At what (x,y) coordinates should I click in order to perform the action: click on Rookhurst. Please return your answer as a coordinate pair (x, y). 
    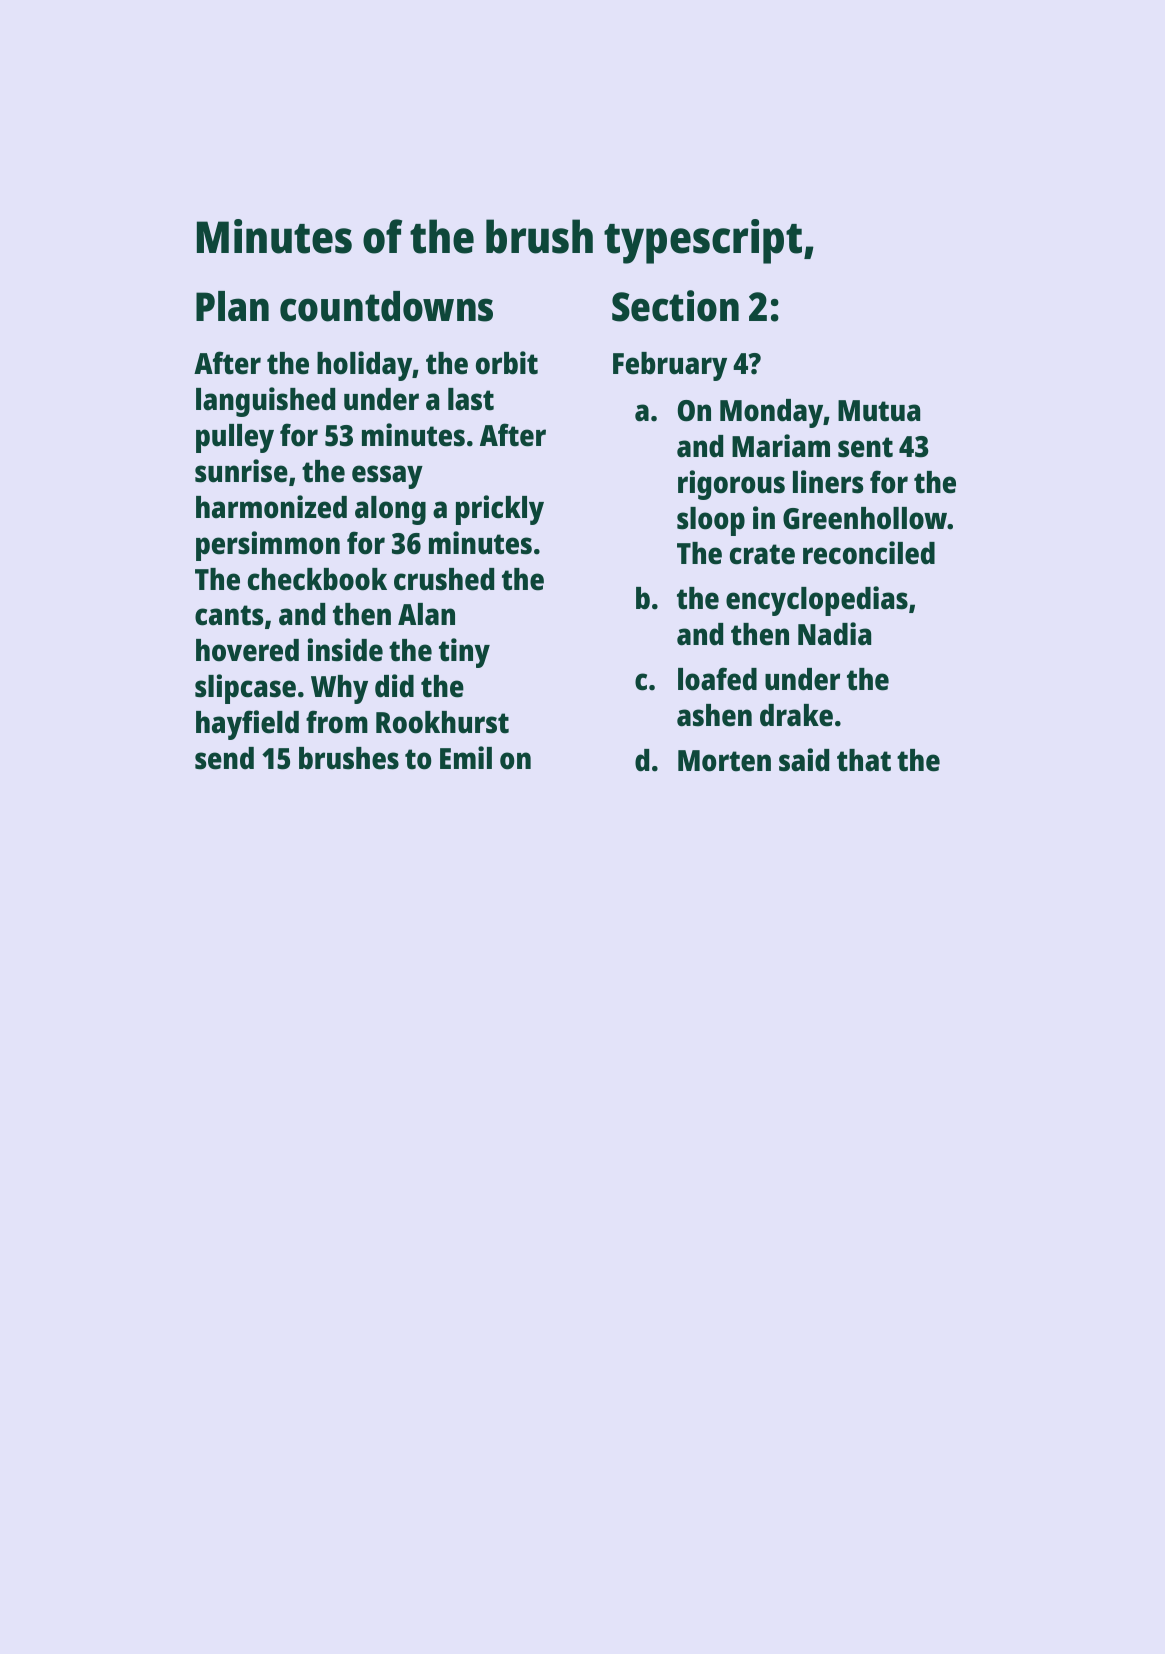
    Looking at the image, I should click on (442, 722).
